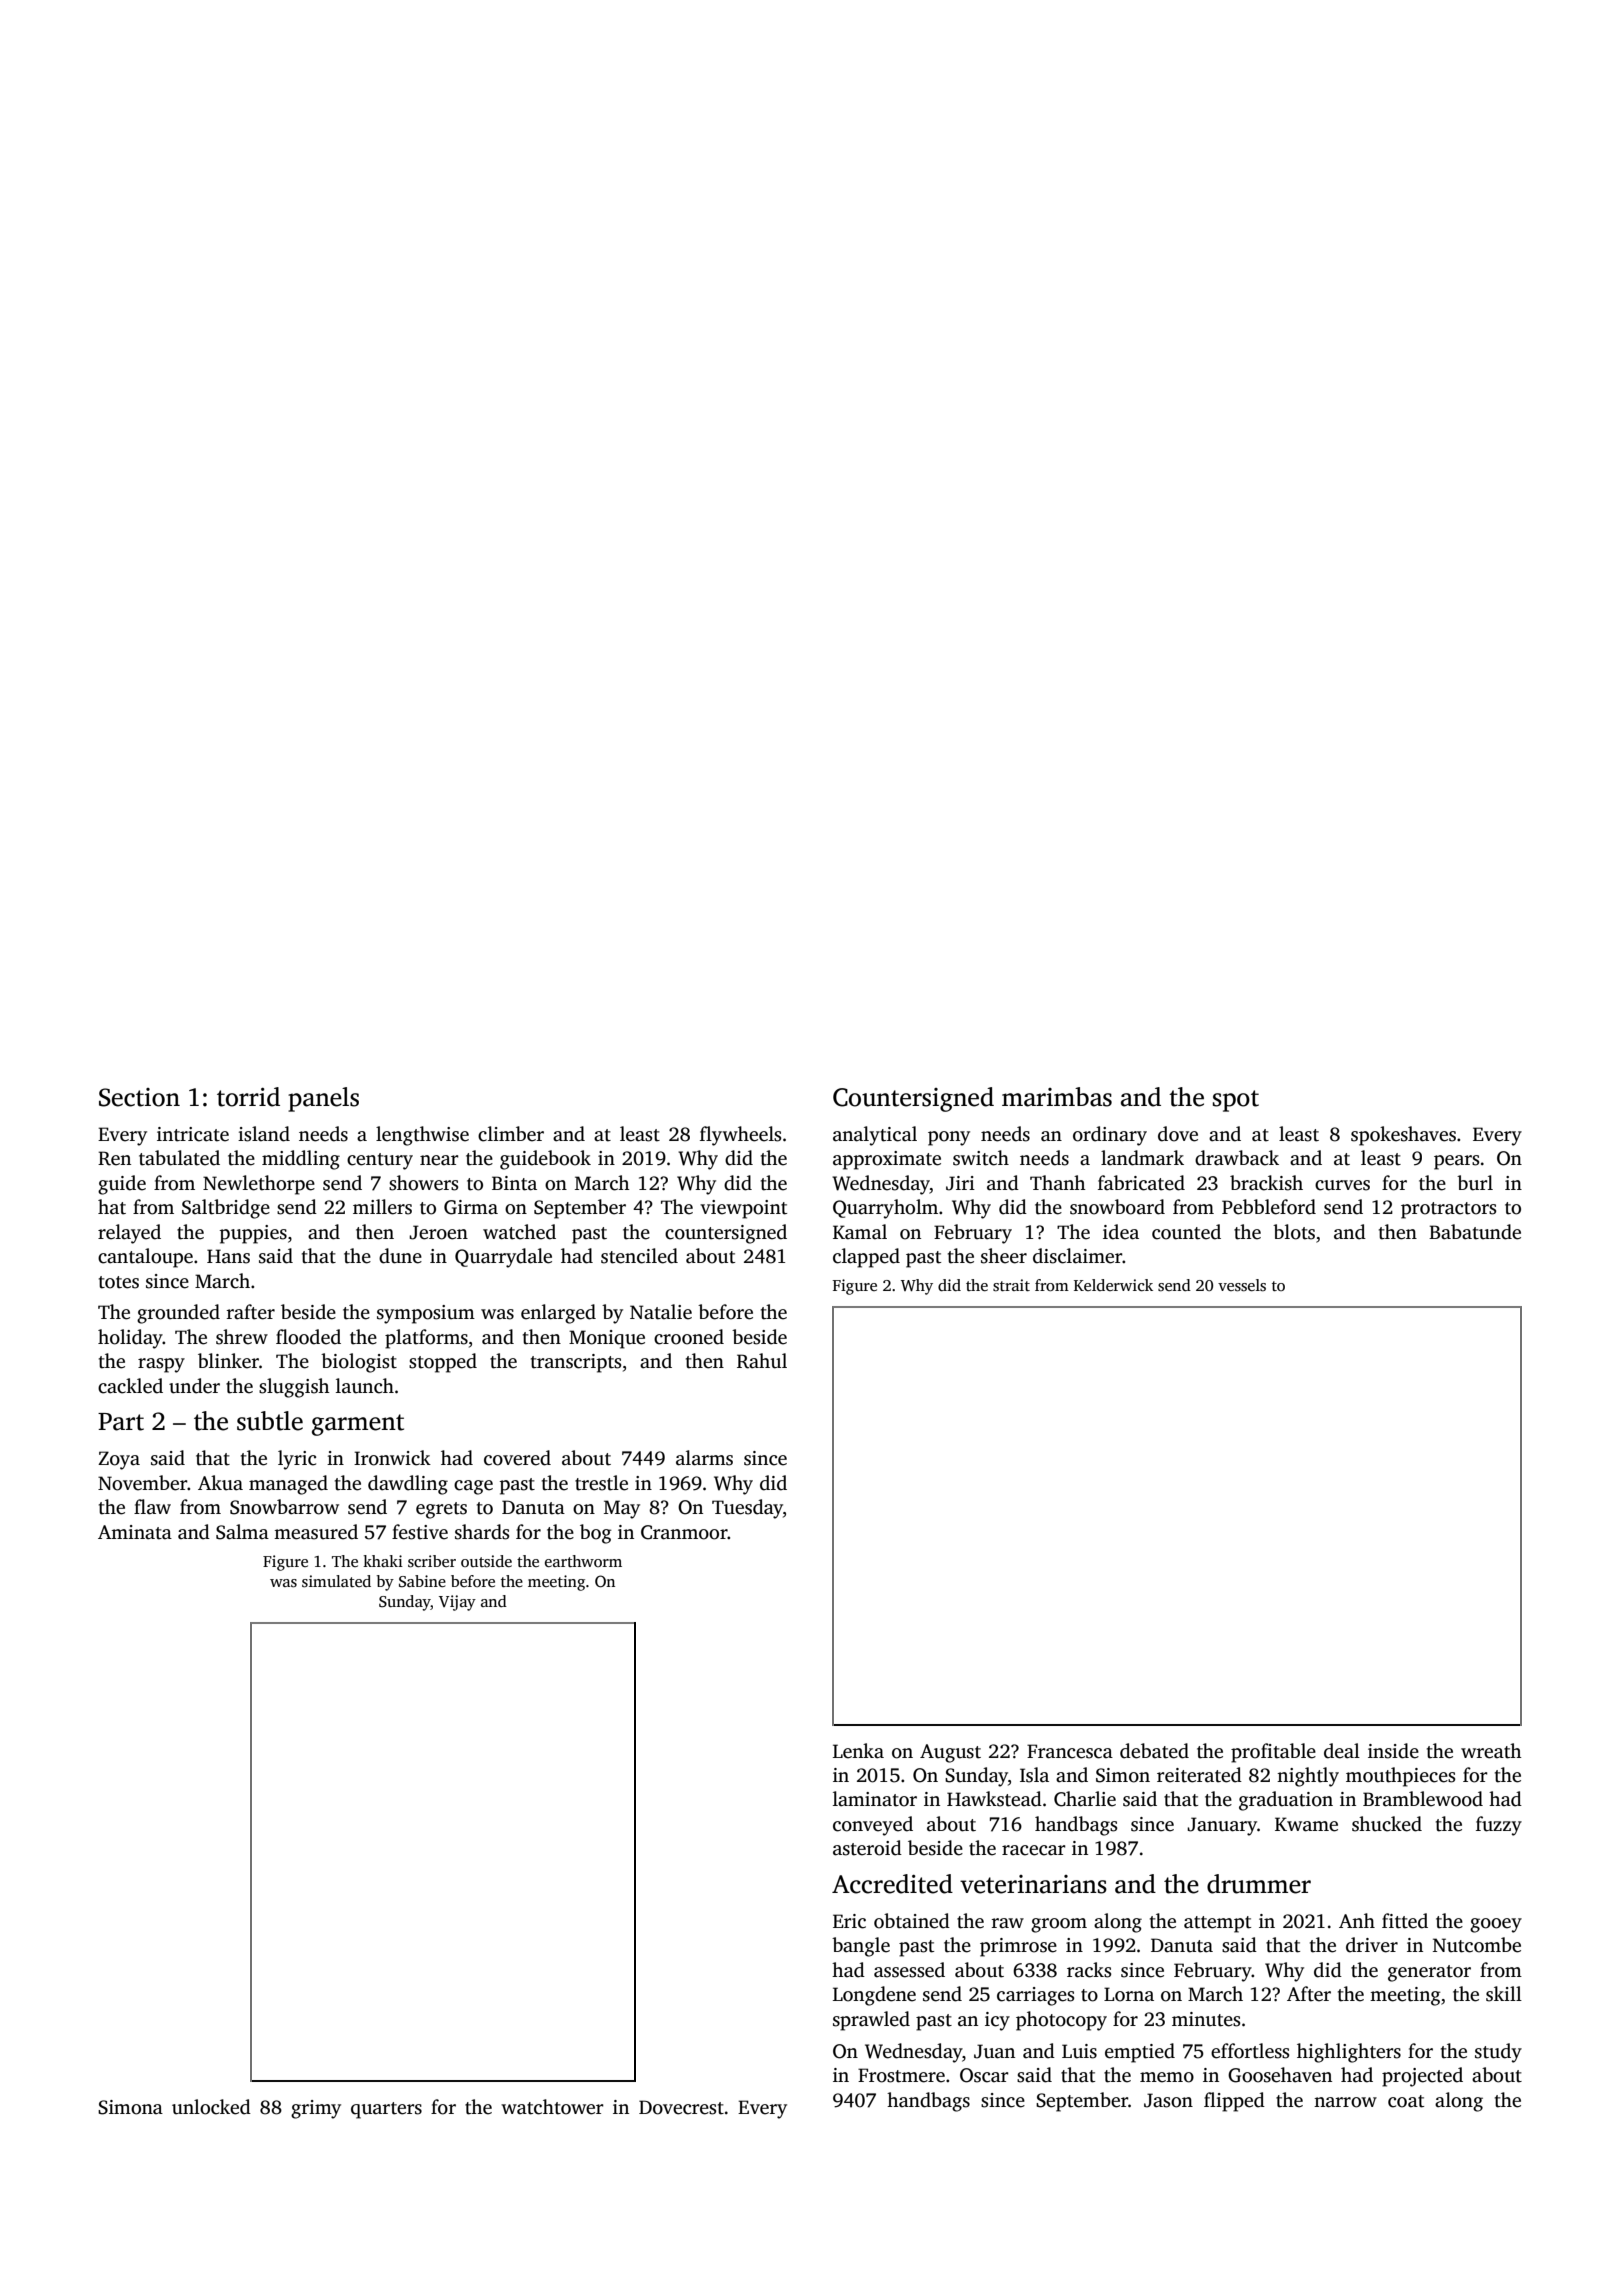 The image size is (1620, 2292). I want to click on unlocked, so click(211, 2107).
